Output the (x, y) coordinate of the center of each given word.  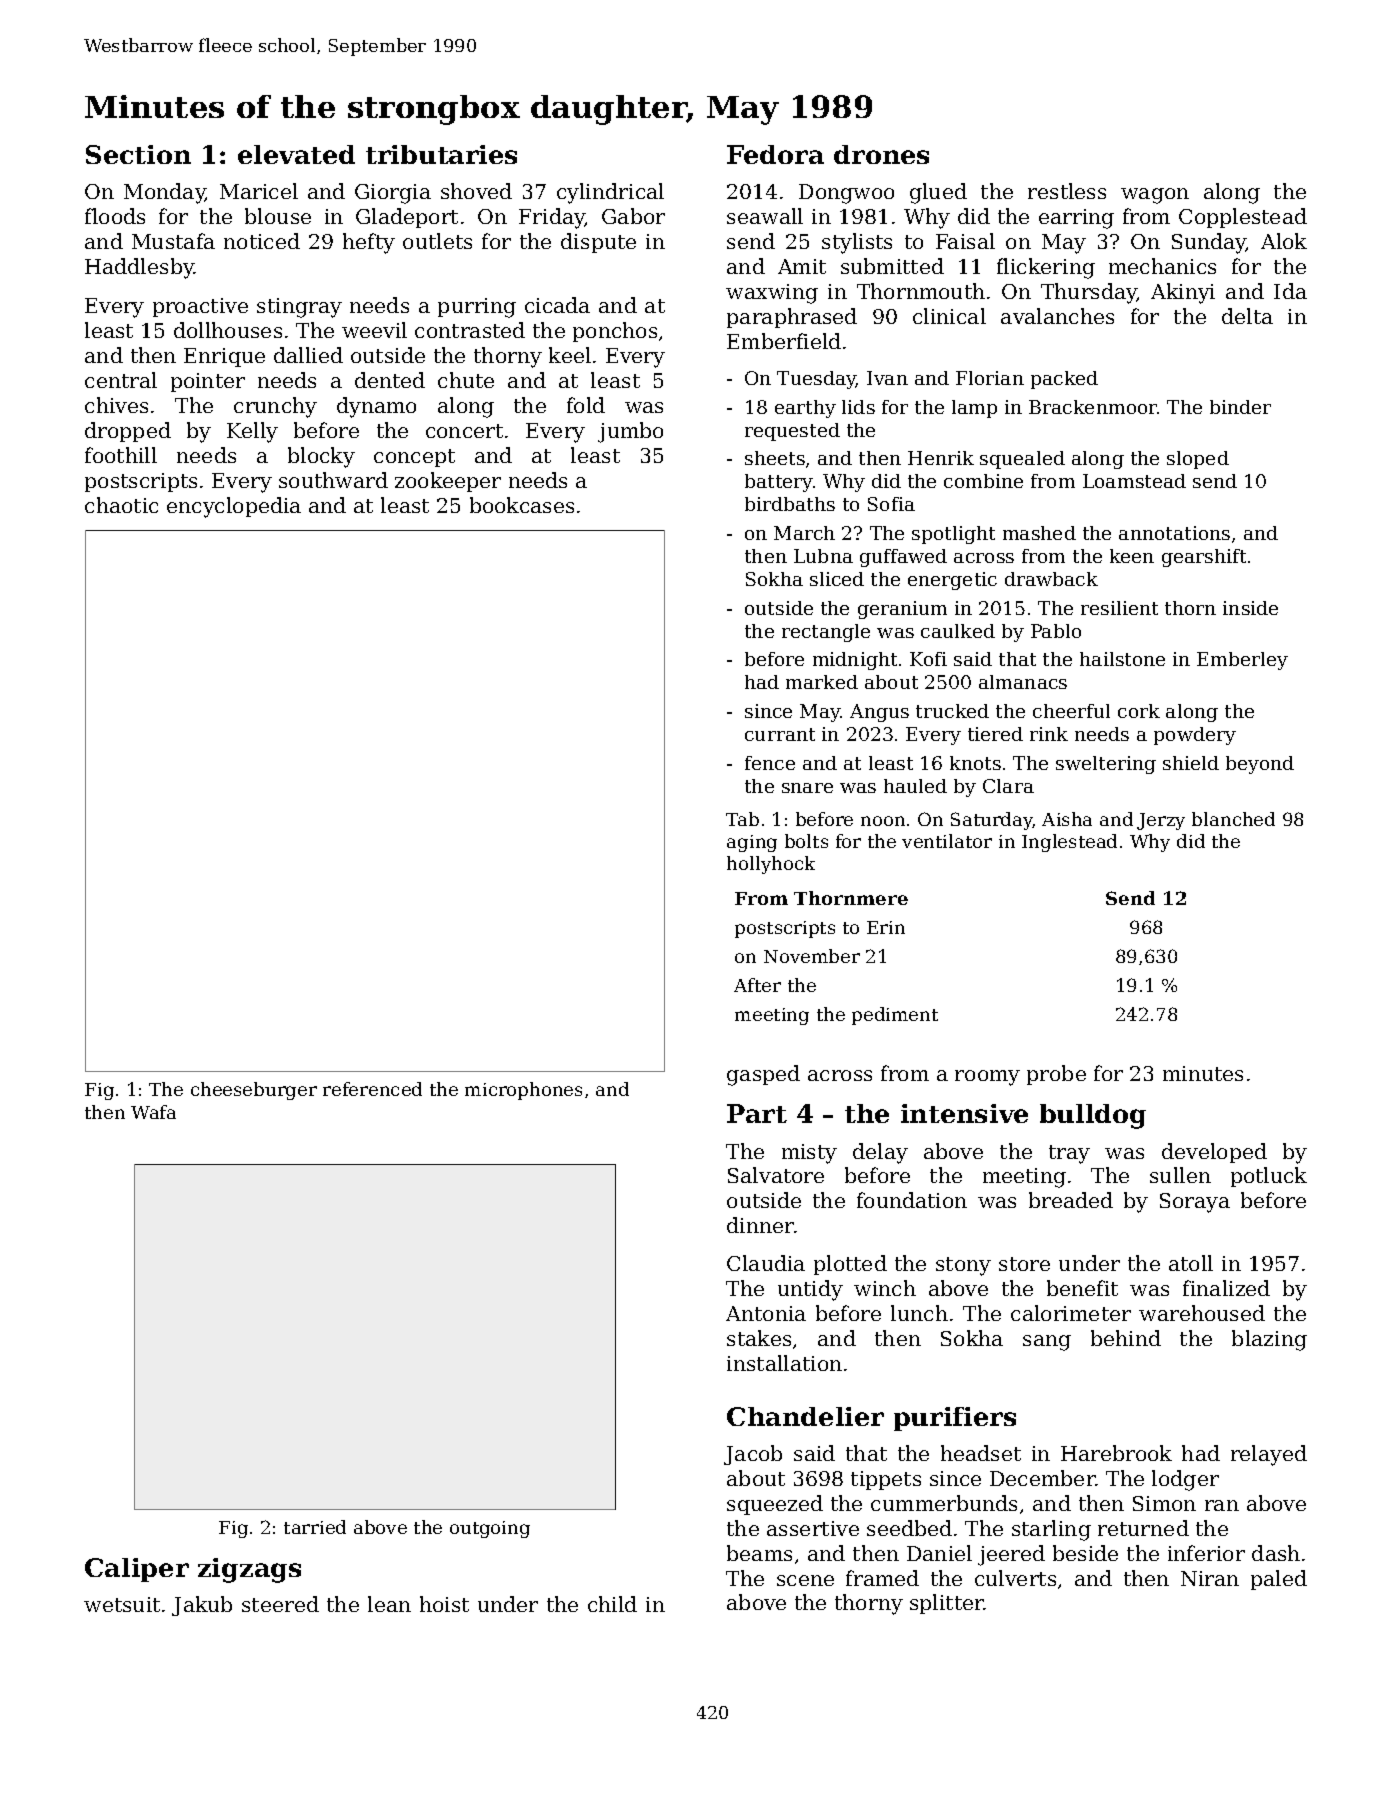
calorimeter (1071, 1313)
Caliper (137, 1570)
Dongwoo (846, 194)
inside (1250, 608)
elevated (296, 154)
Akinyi (1183, 293)
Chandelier (805, 1416)
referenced (372, 1089)
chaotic (121, 505)
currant (780, 734)
